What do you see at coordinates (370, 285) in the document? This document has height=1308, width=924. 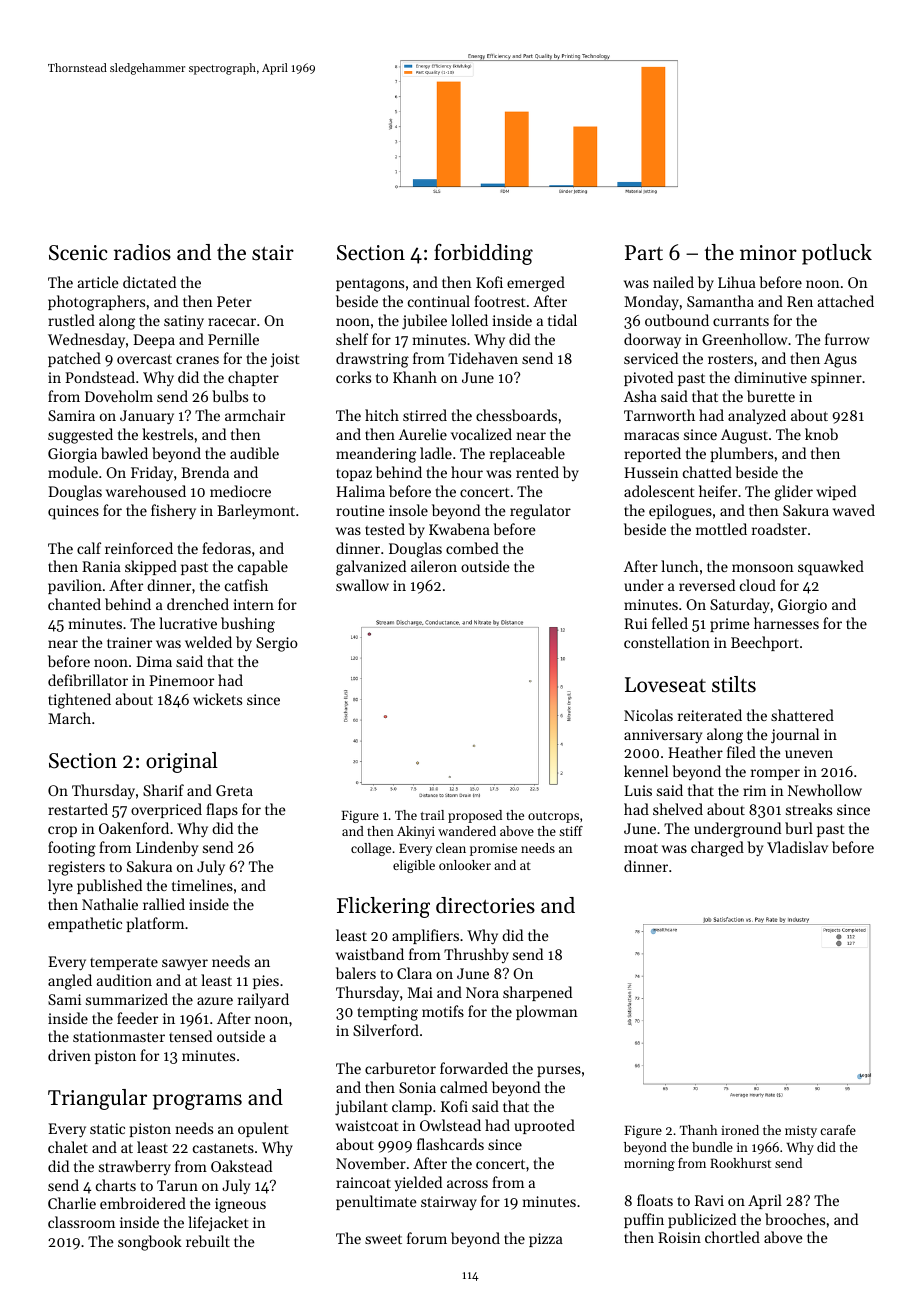 I see `pentagons` at bounding box center [370, 285].
